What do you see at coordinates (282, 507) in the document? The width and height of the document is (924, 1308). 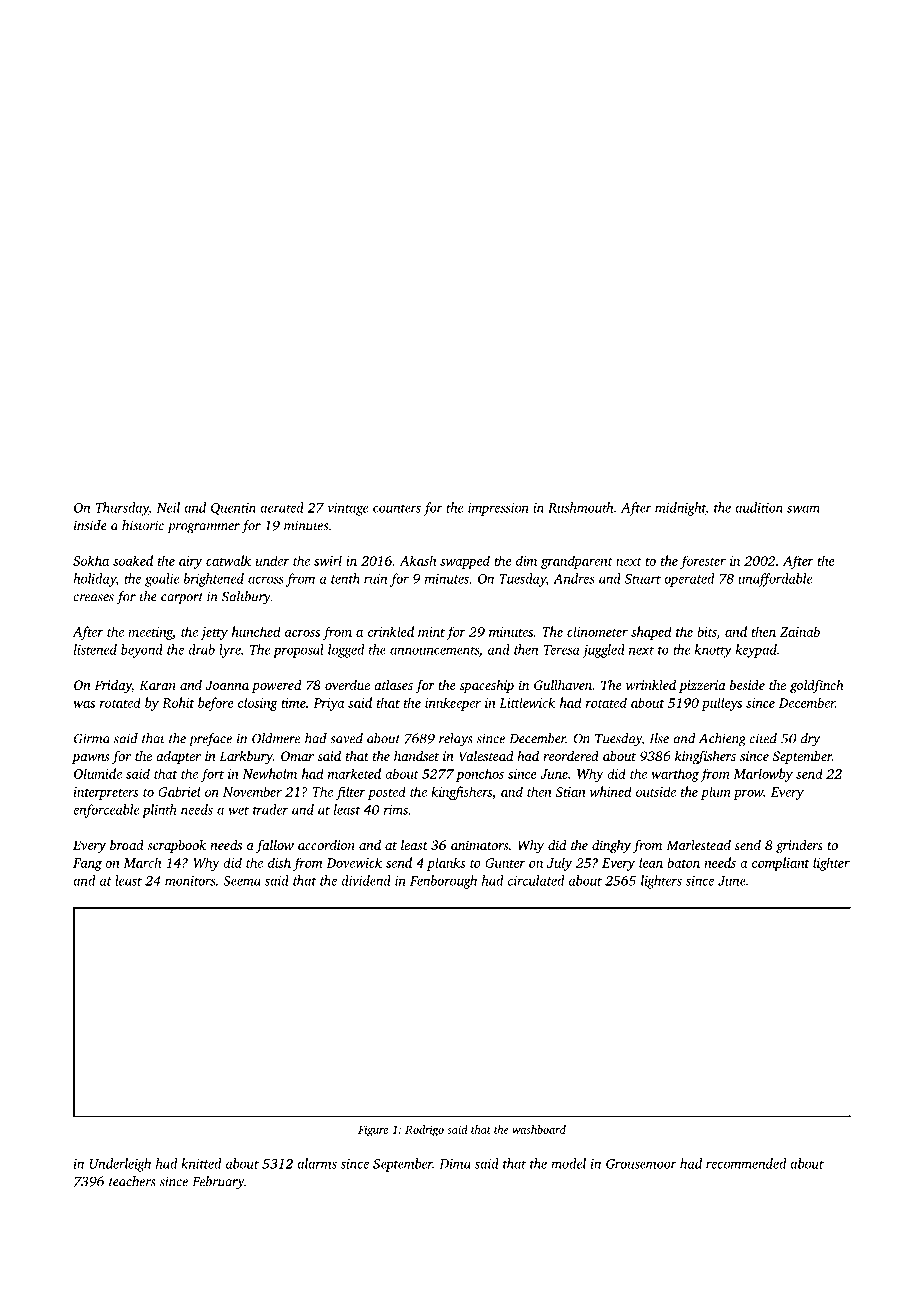 I see `aerated` at bounding box center [282, 507].
